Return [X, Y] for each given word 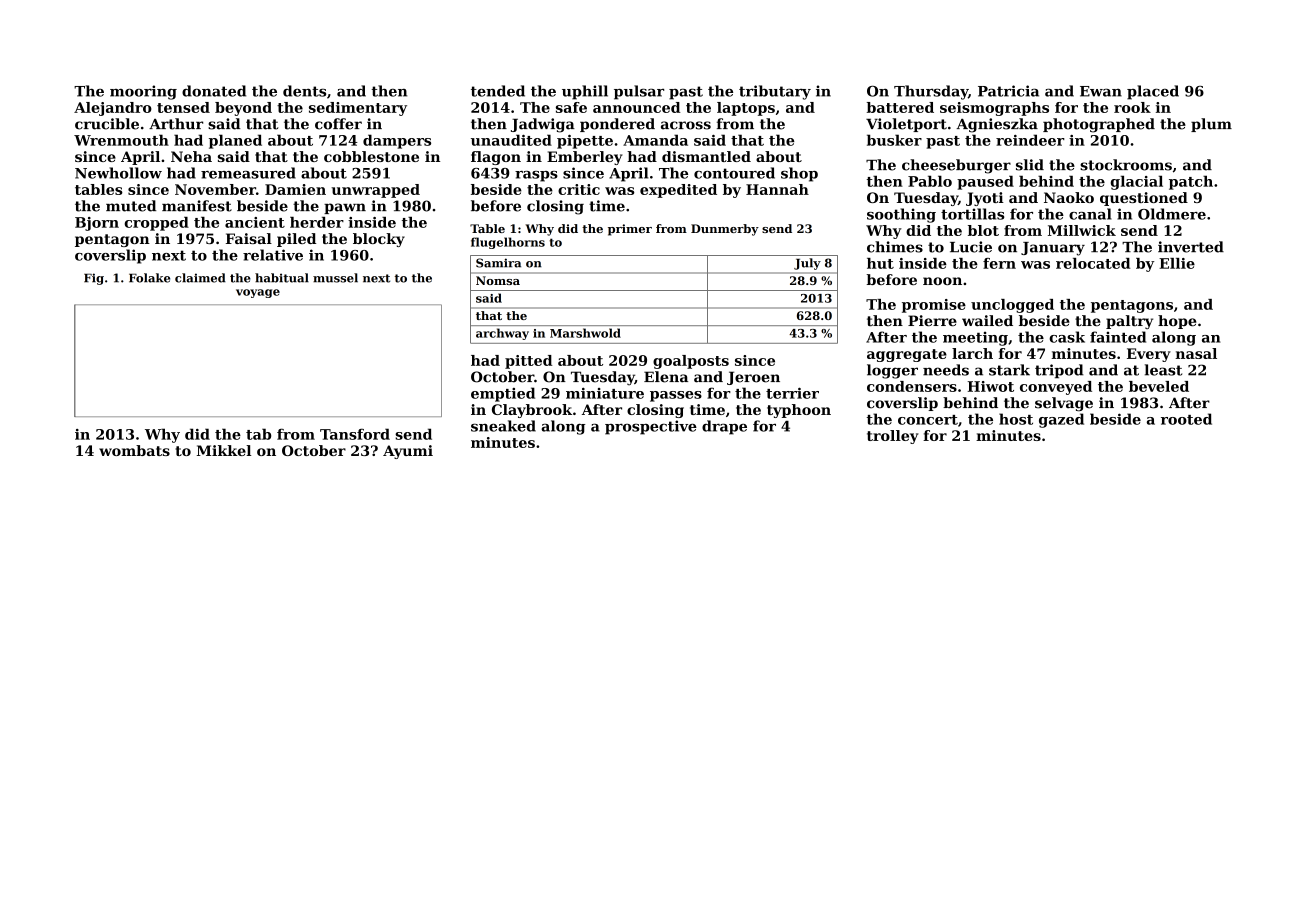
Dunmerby [725, 230]
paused [985, 182]
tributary [775, 92]
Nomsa [498, 280]
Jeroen [753, 378]
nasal [1196, 353]
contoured [734, 173]
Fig [94, 279]
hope [1177, 322]
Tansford [355, 434]
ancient [255, 222]
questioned [1144, 199]
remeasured [248, 173]
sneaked [503, 426]
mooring [143, 92]
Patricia [1008, 91]
